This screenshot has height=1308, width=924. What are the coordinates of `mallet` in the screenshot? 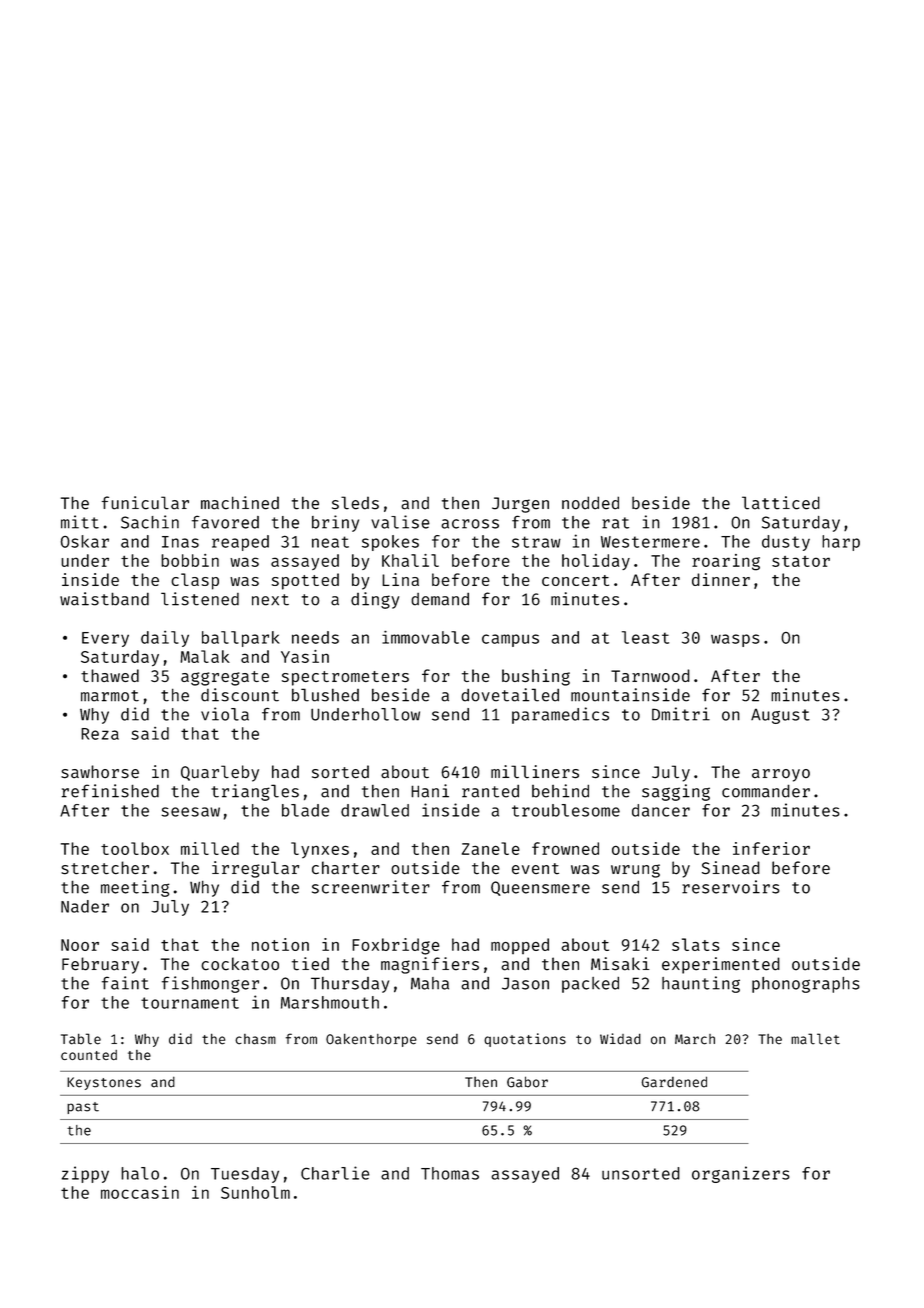 It's located at (815, 1039).
